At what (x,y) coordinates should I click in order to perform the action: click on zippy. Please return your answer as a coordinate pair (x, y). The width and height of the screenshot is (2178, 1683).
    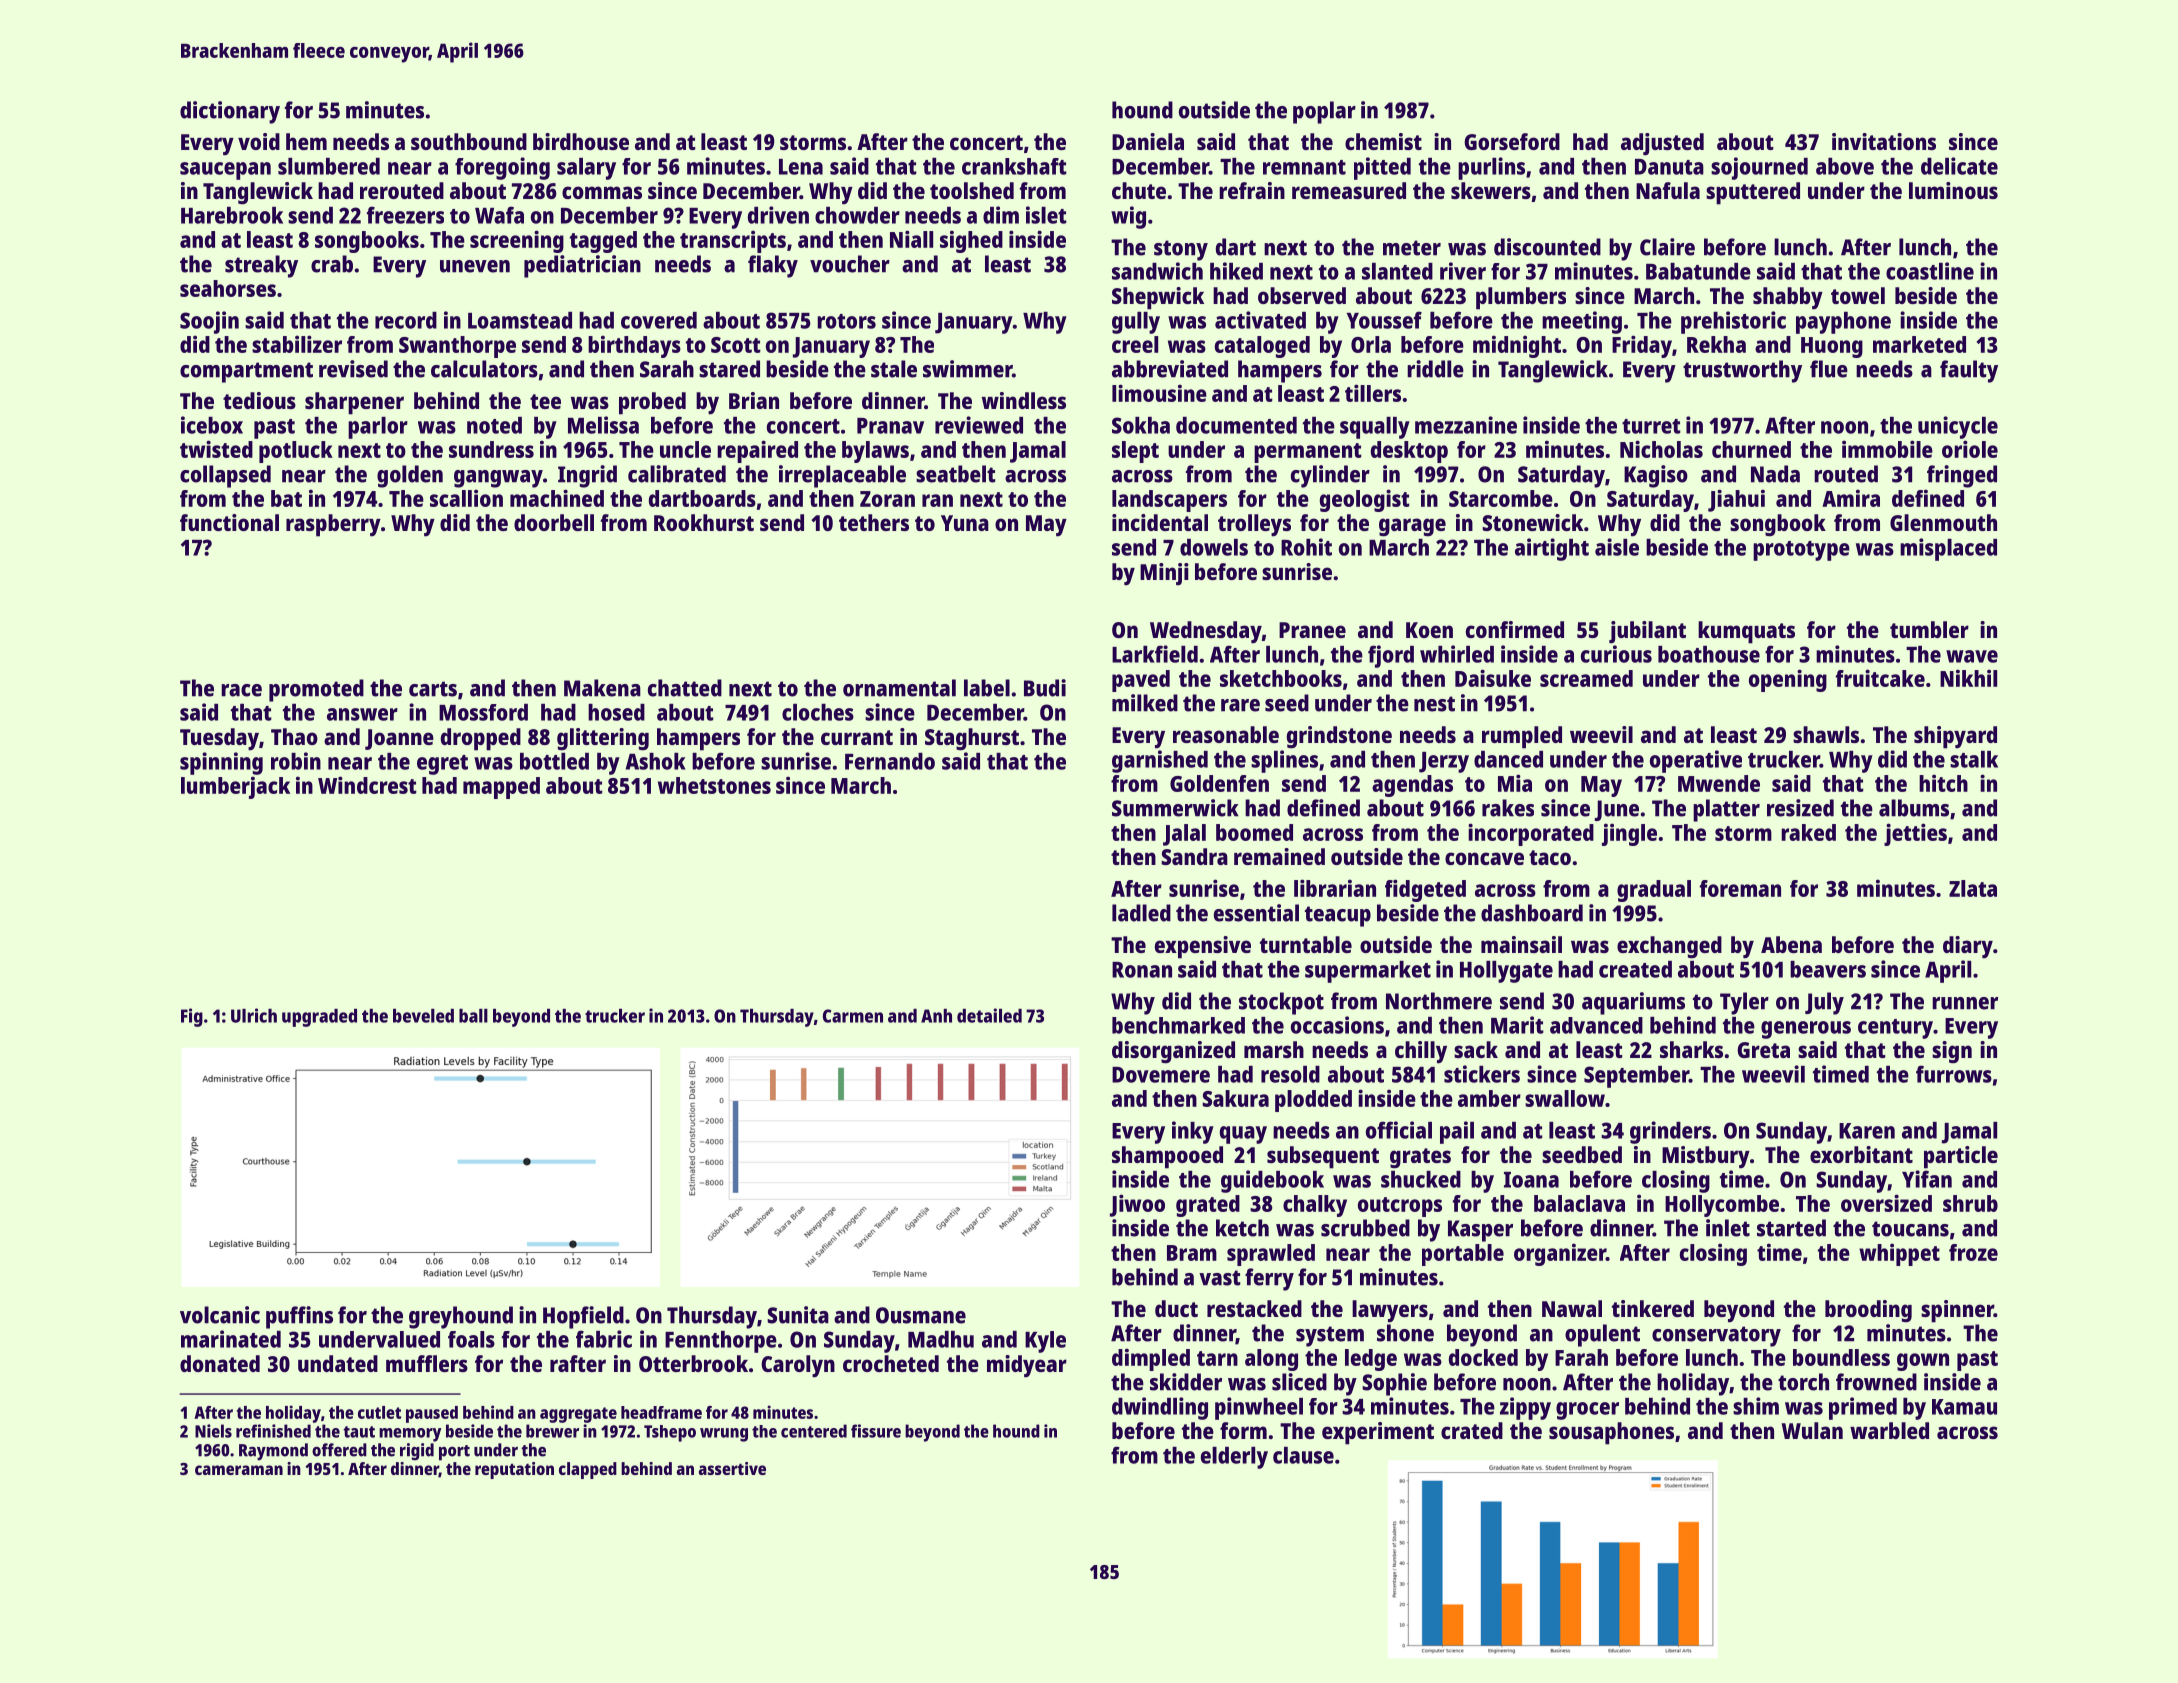
    Looking at the image, I should click on (1525, 1408).
